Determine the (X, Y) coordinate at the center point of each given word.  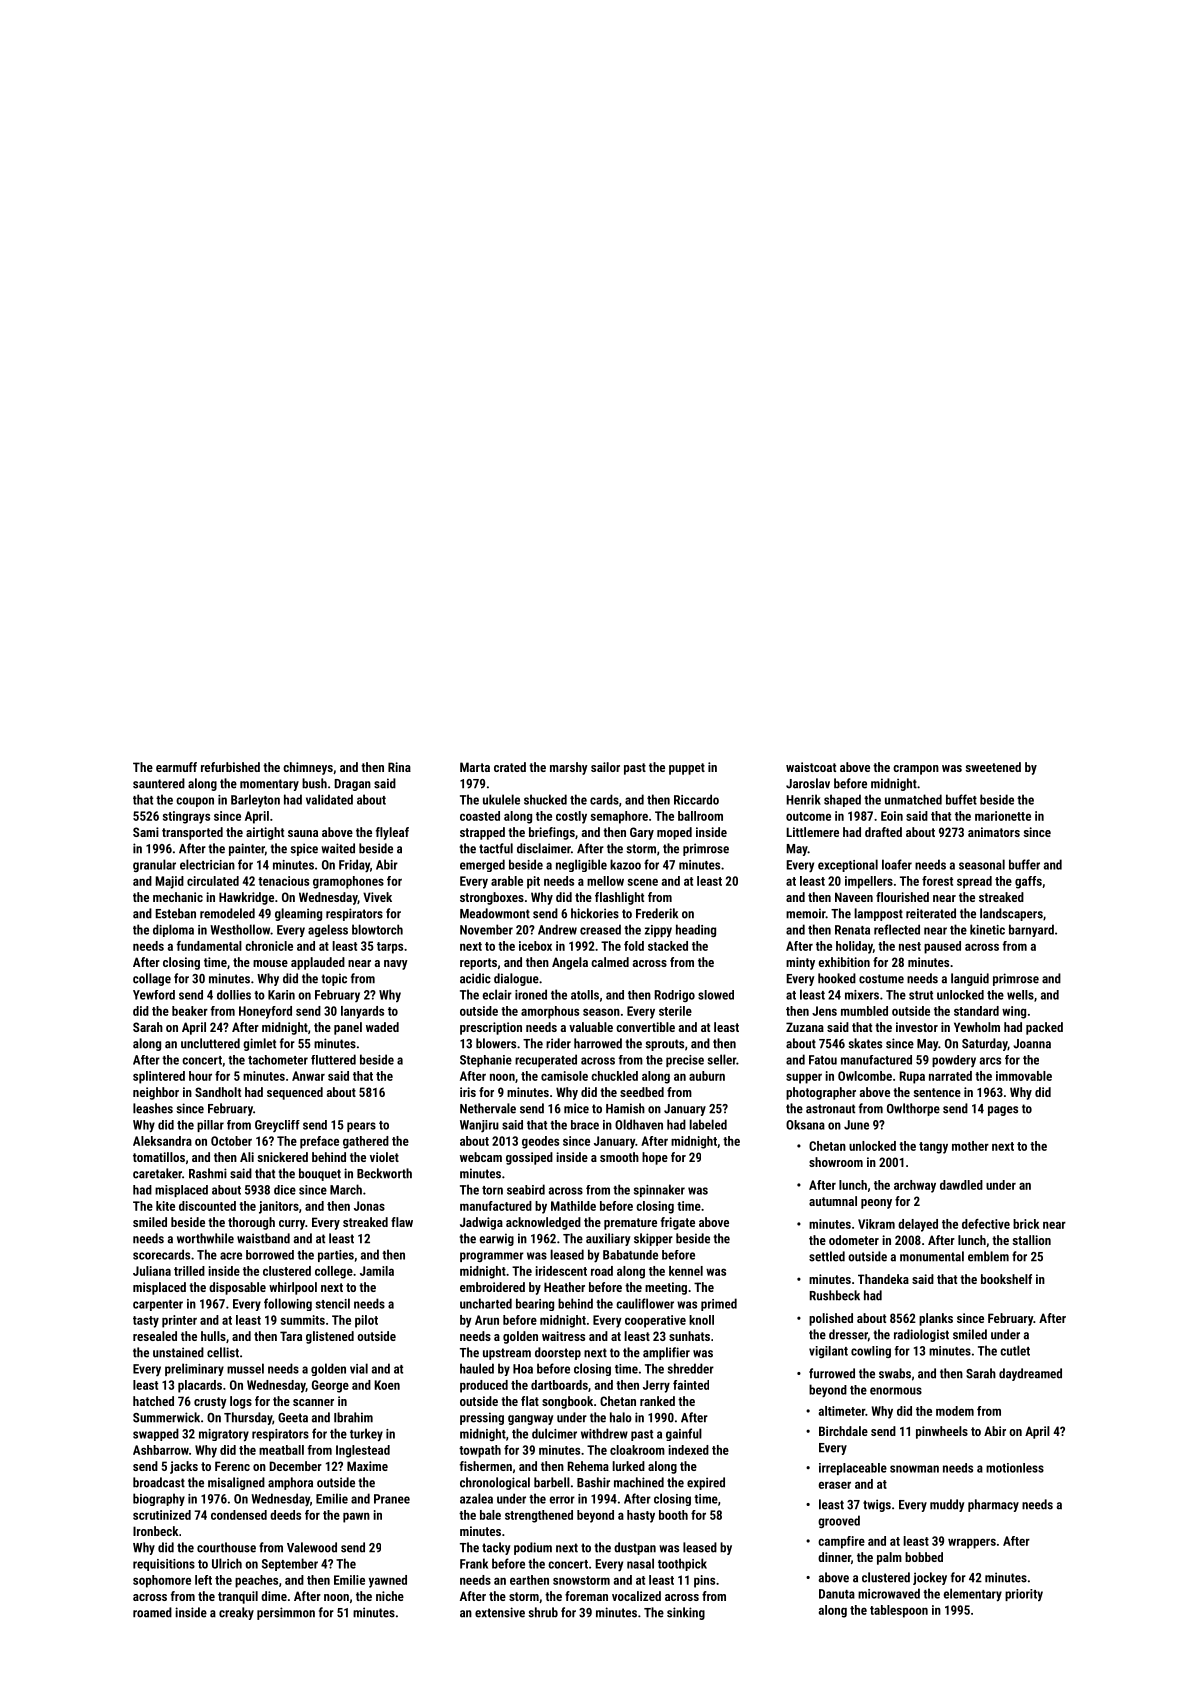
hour (200, 1076)
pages (1003, 1111)
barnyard (1031, 930)
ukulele (501, 799)
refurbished (230, 767)
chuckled (614, 1076)
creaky (236, 1613)
